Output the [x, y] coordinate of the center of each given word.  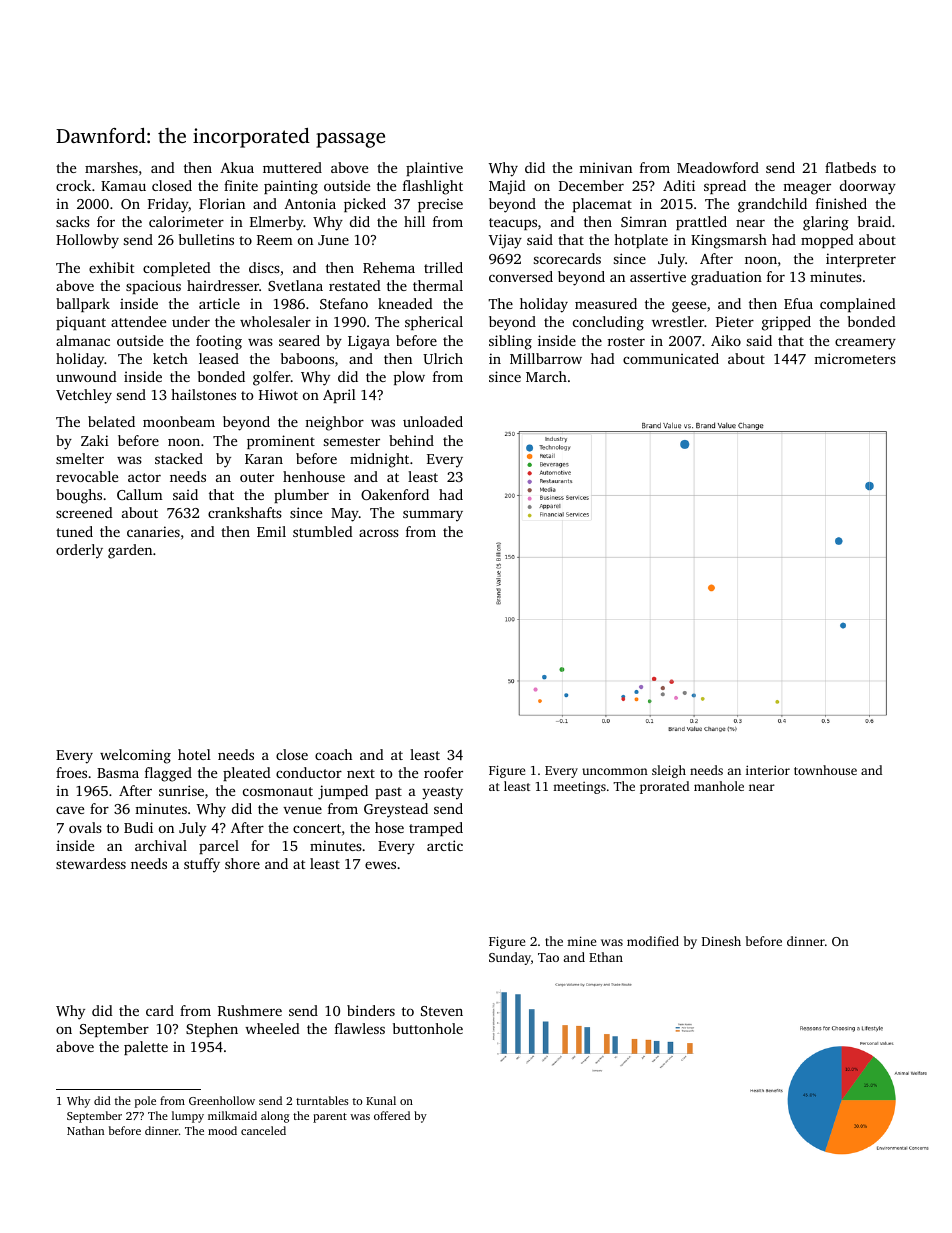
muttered [292, 167]
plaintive [434, 169]
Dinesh [721, 941]
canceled [263, 1130]
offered [392, 1115]
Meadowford [718, 167]
